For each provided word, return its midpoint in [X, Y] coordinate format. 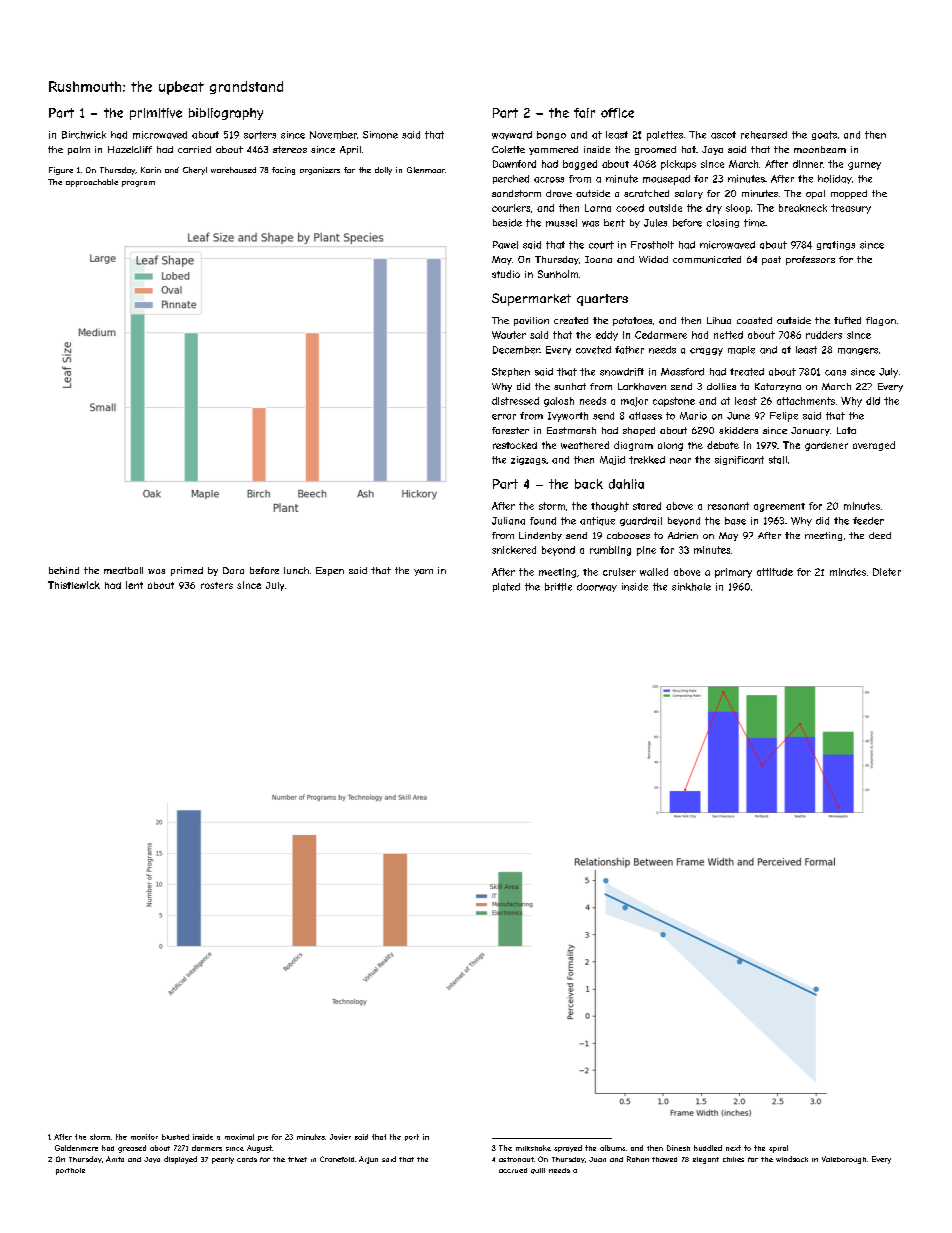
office [617, 113]
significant [739, 460]
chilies [733, 1159]
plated [506, 587]
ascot [723, 135]
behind [64, 570]
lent [134, 585]
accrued [513, 1170]
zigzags [528, 460]
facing [283, 171]
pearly [223, 1160]
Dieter [887, 572]
